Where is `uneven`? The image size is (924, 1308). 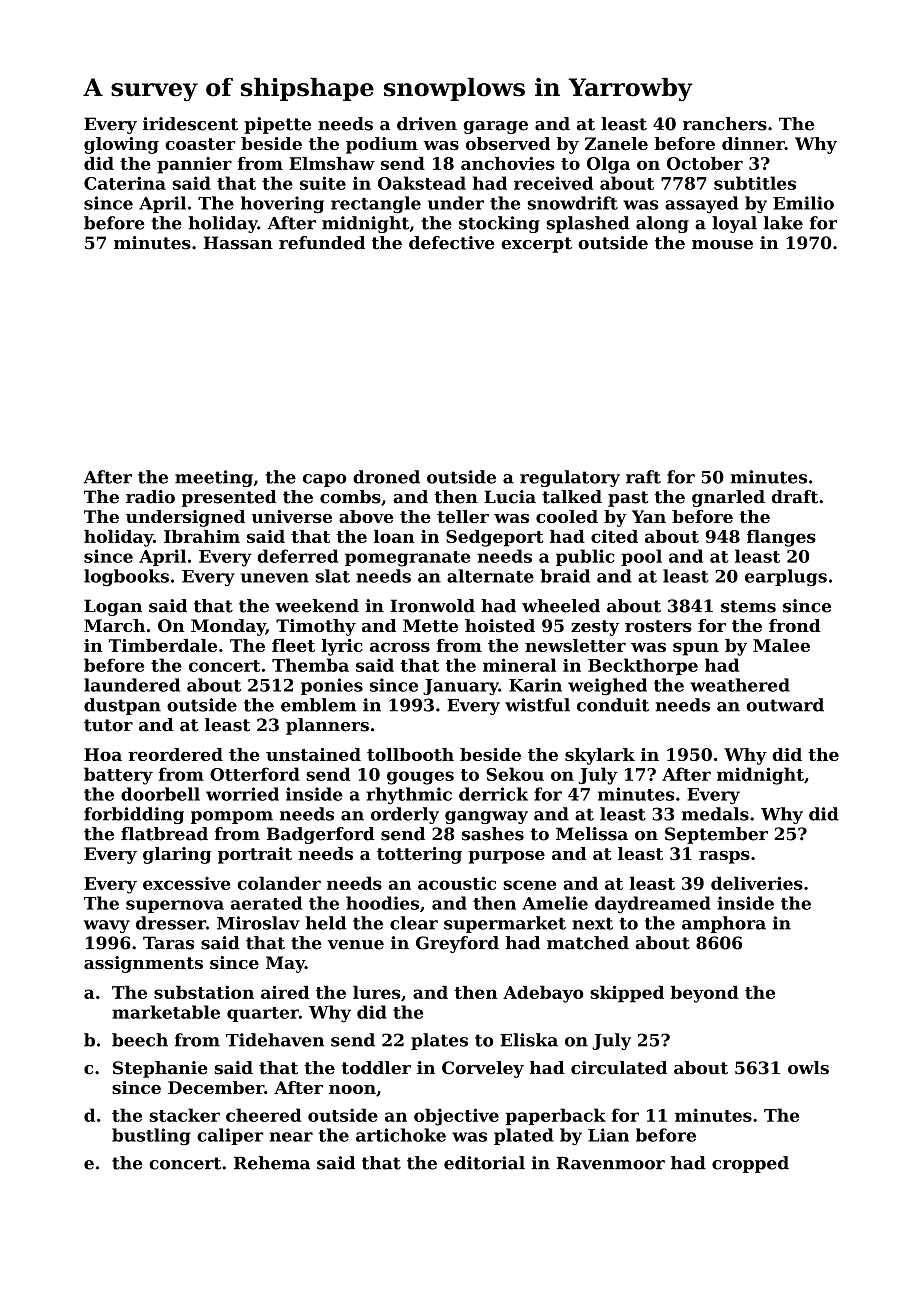 uneven is located at coordinates (274, 578).
